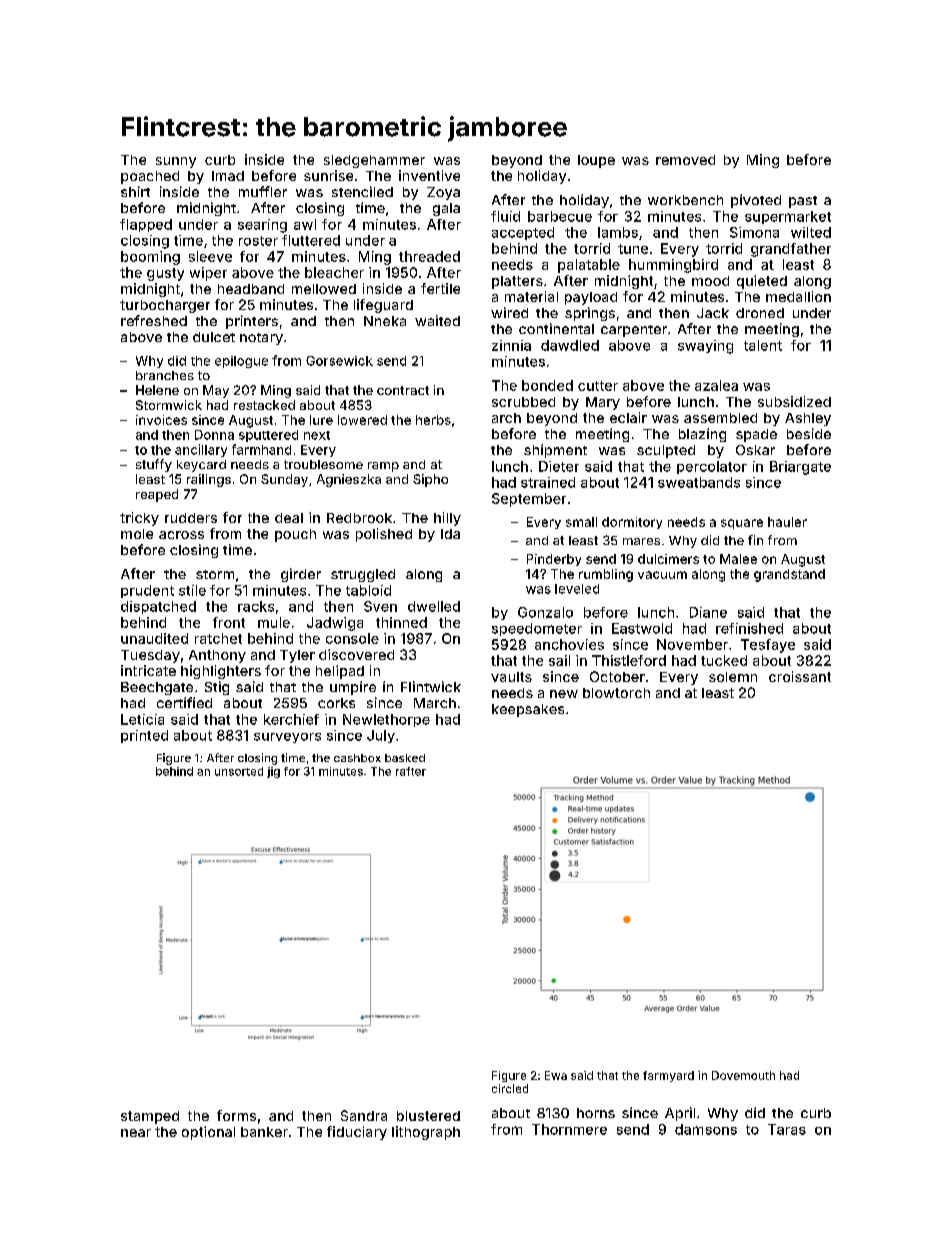  What do you see at coordinates (762, 282) in the image?
I see `quieted` at bounding box center [762, 282].
